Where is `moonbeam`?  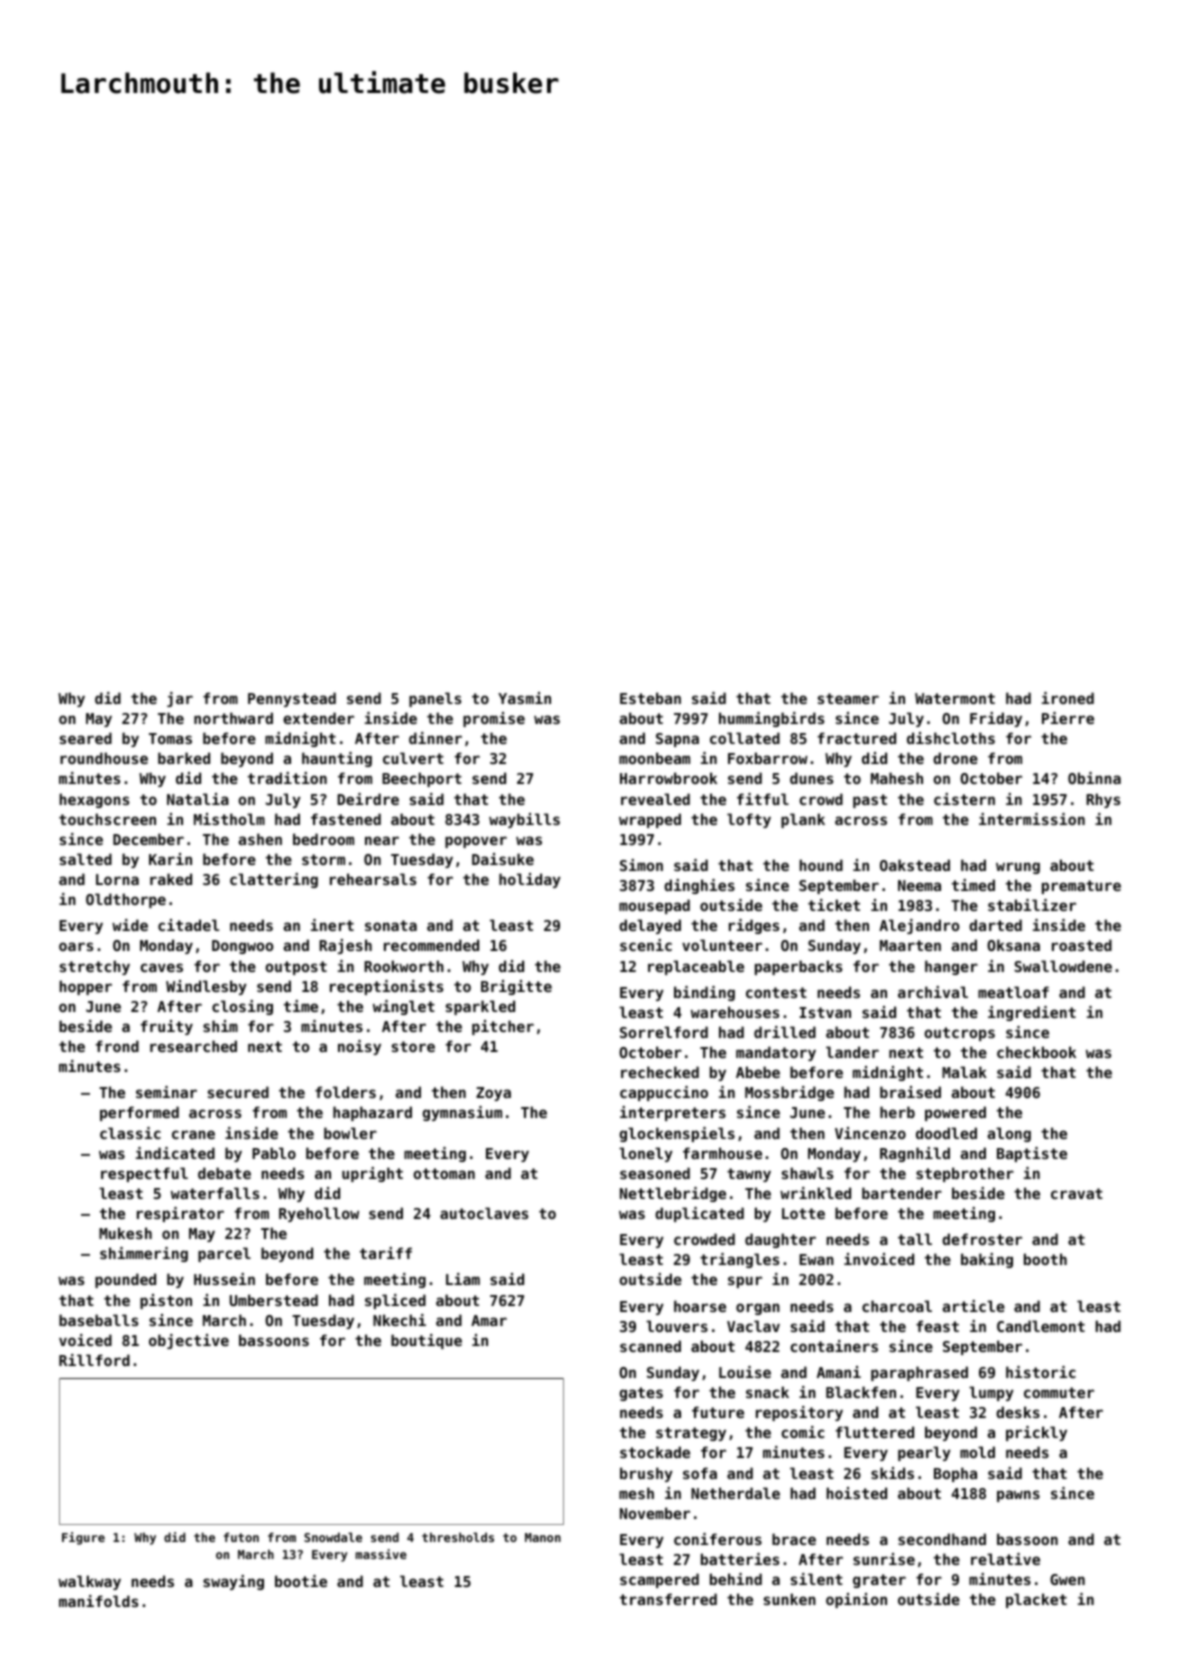
moonbeam is located at coordinates (654, 758).
